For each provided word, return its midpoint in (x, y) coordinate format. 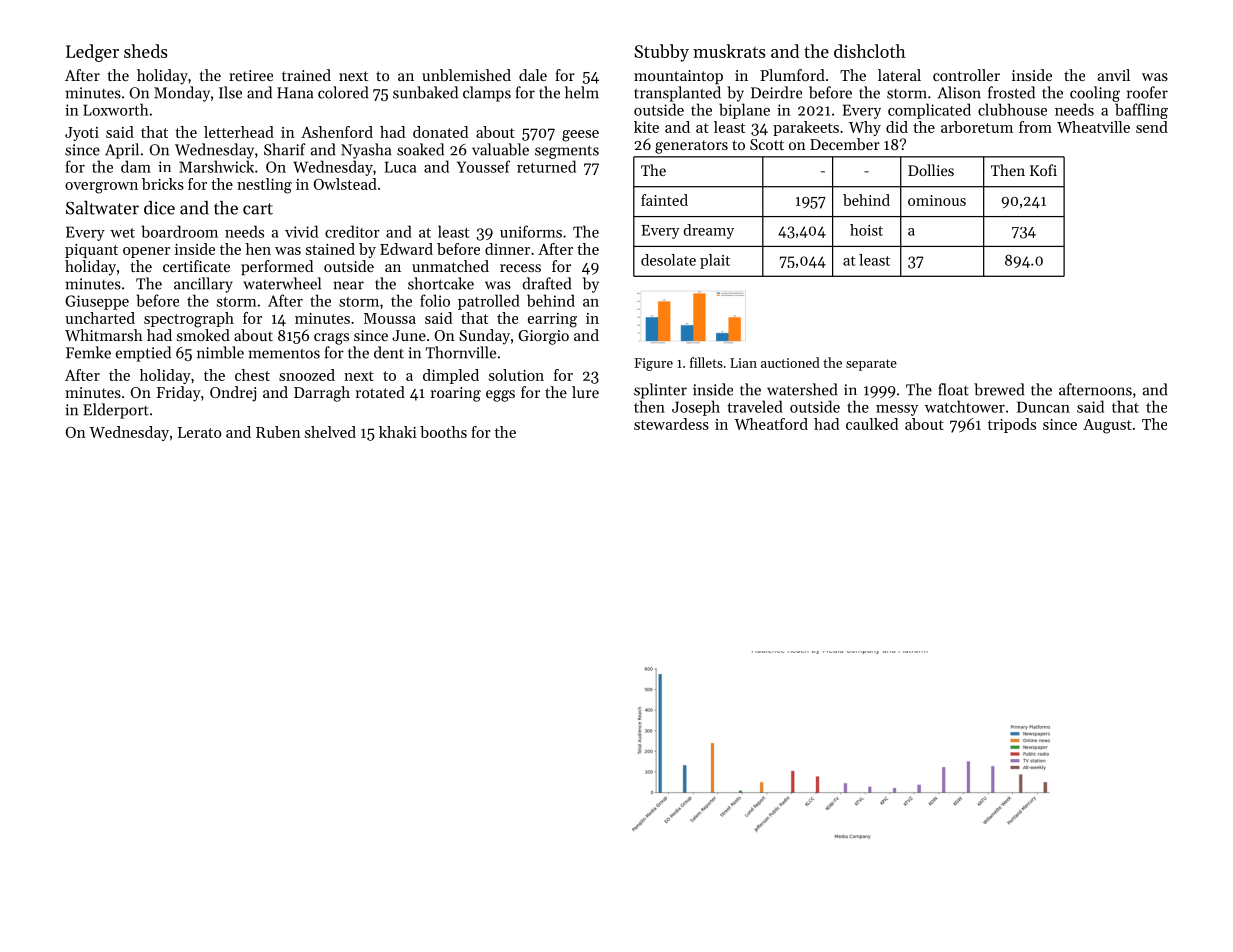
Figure (653, 364)
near (348, 285)
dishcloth (870, 51)
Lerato (199, 432)
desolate (668, 260)
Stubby (662, 53)
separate (871, 365)
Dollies (931, 170)
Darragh (322, 394)
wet (122, 233)
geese (580, 136)
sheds (146, 51)
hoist (866, 230)
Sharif (285, 149)
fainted (664, 200)
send (1152, 127)
